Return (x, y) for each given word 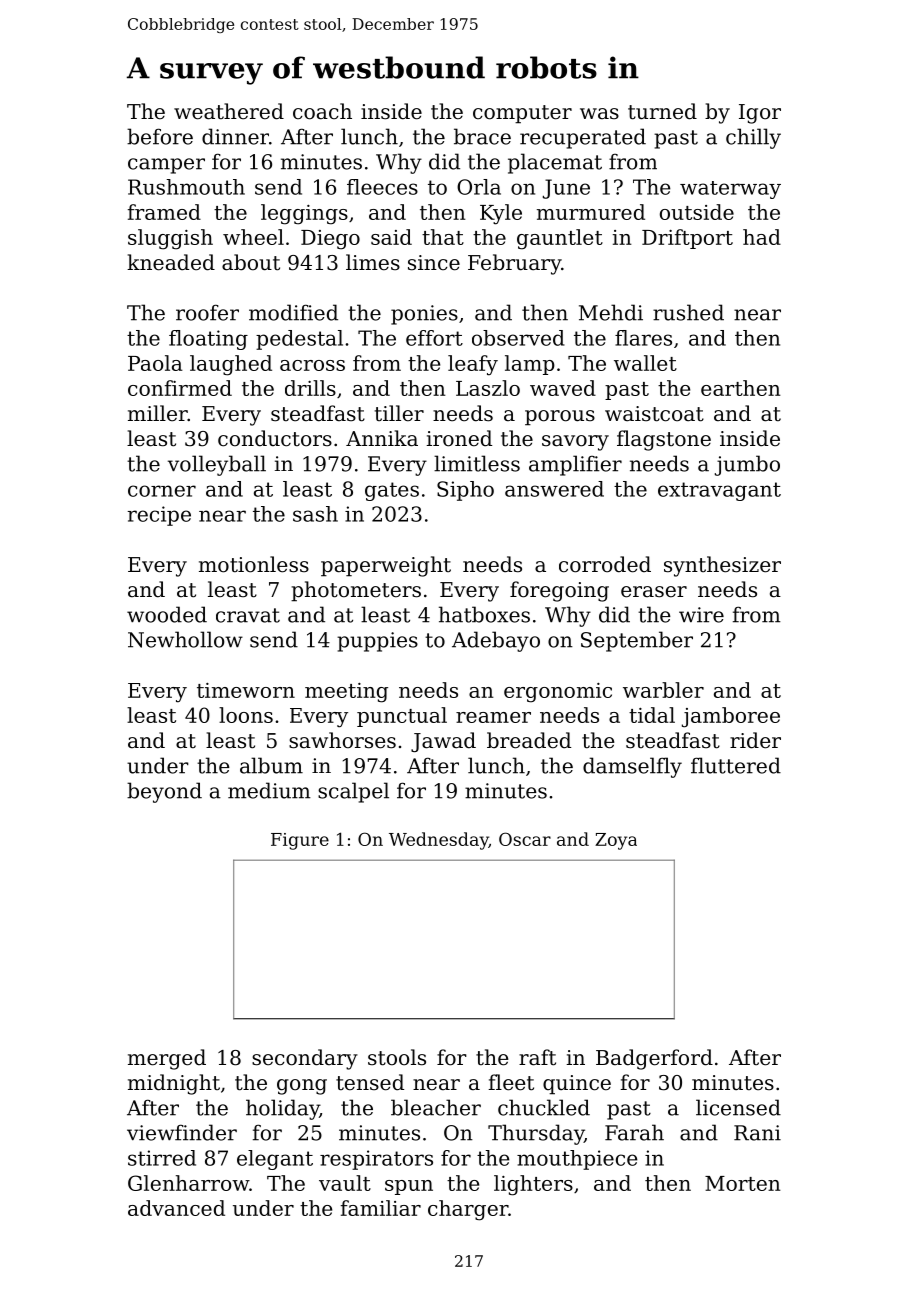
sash (315, 514)
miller (158, 413)
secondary (305, 1059)
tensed (370, 1082)
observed (518, 338)
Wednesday (439, 841)
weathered (229, 111)
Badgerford (654, 1059)
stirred (162, 1158)
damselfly (632, 767)
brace (482, 136)
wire (701, 615)
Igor (760, 114)
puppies (377, 642)
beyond (164, 792)
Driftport (687, 239)
